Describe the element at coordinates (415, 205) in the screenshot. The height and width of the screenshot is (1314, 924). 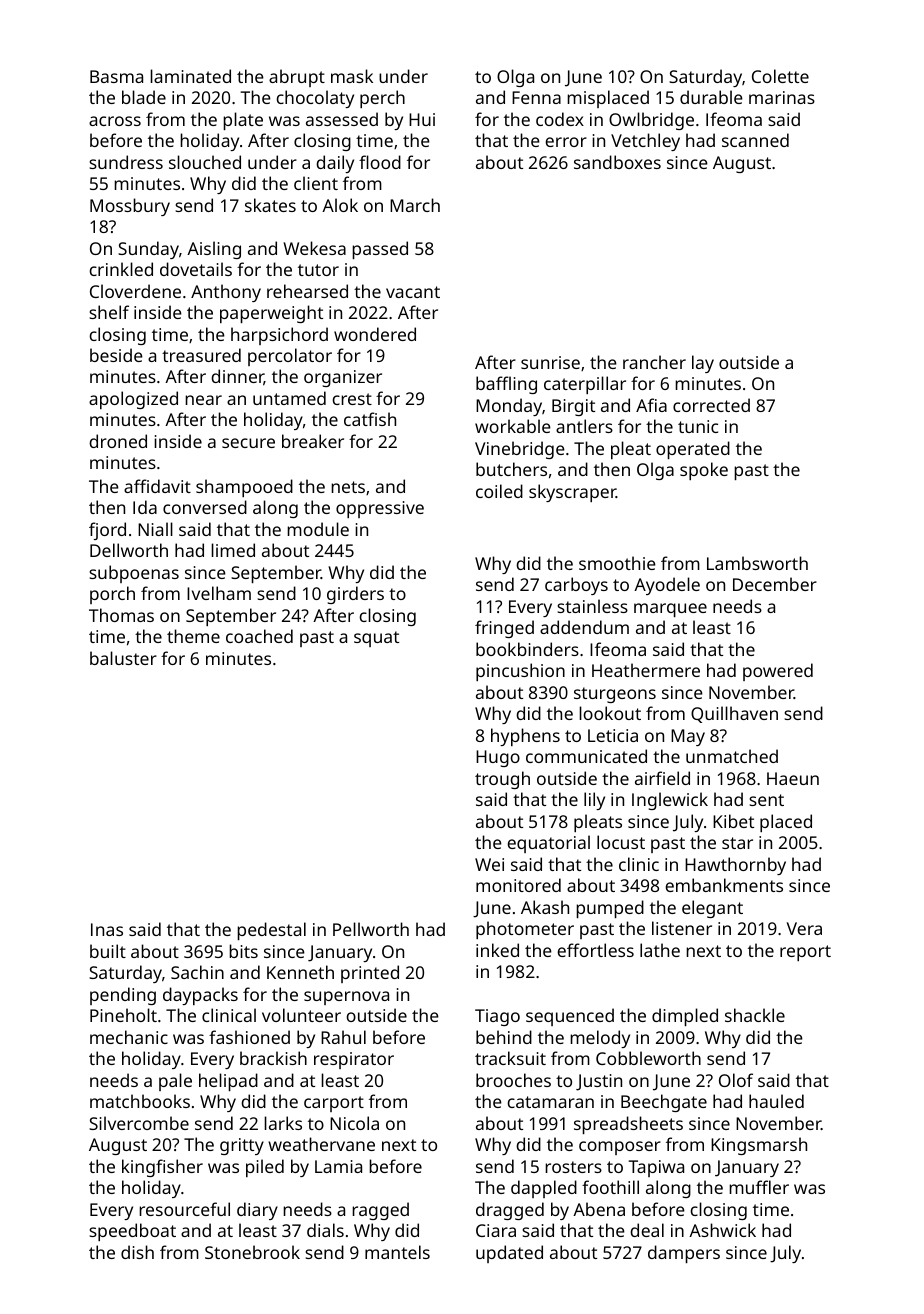
I see `March` at that location.
